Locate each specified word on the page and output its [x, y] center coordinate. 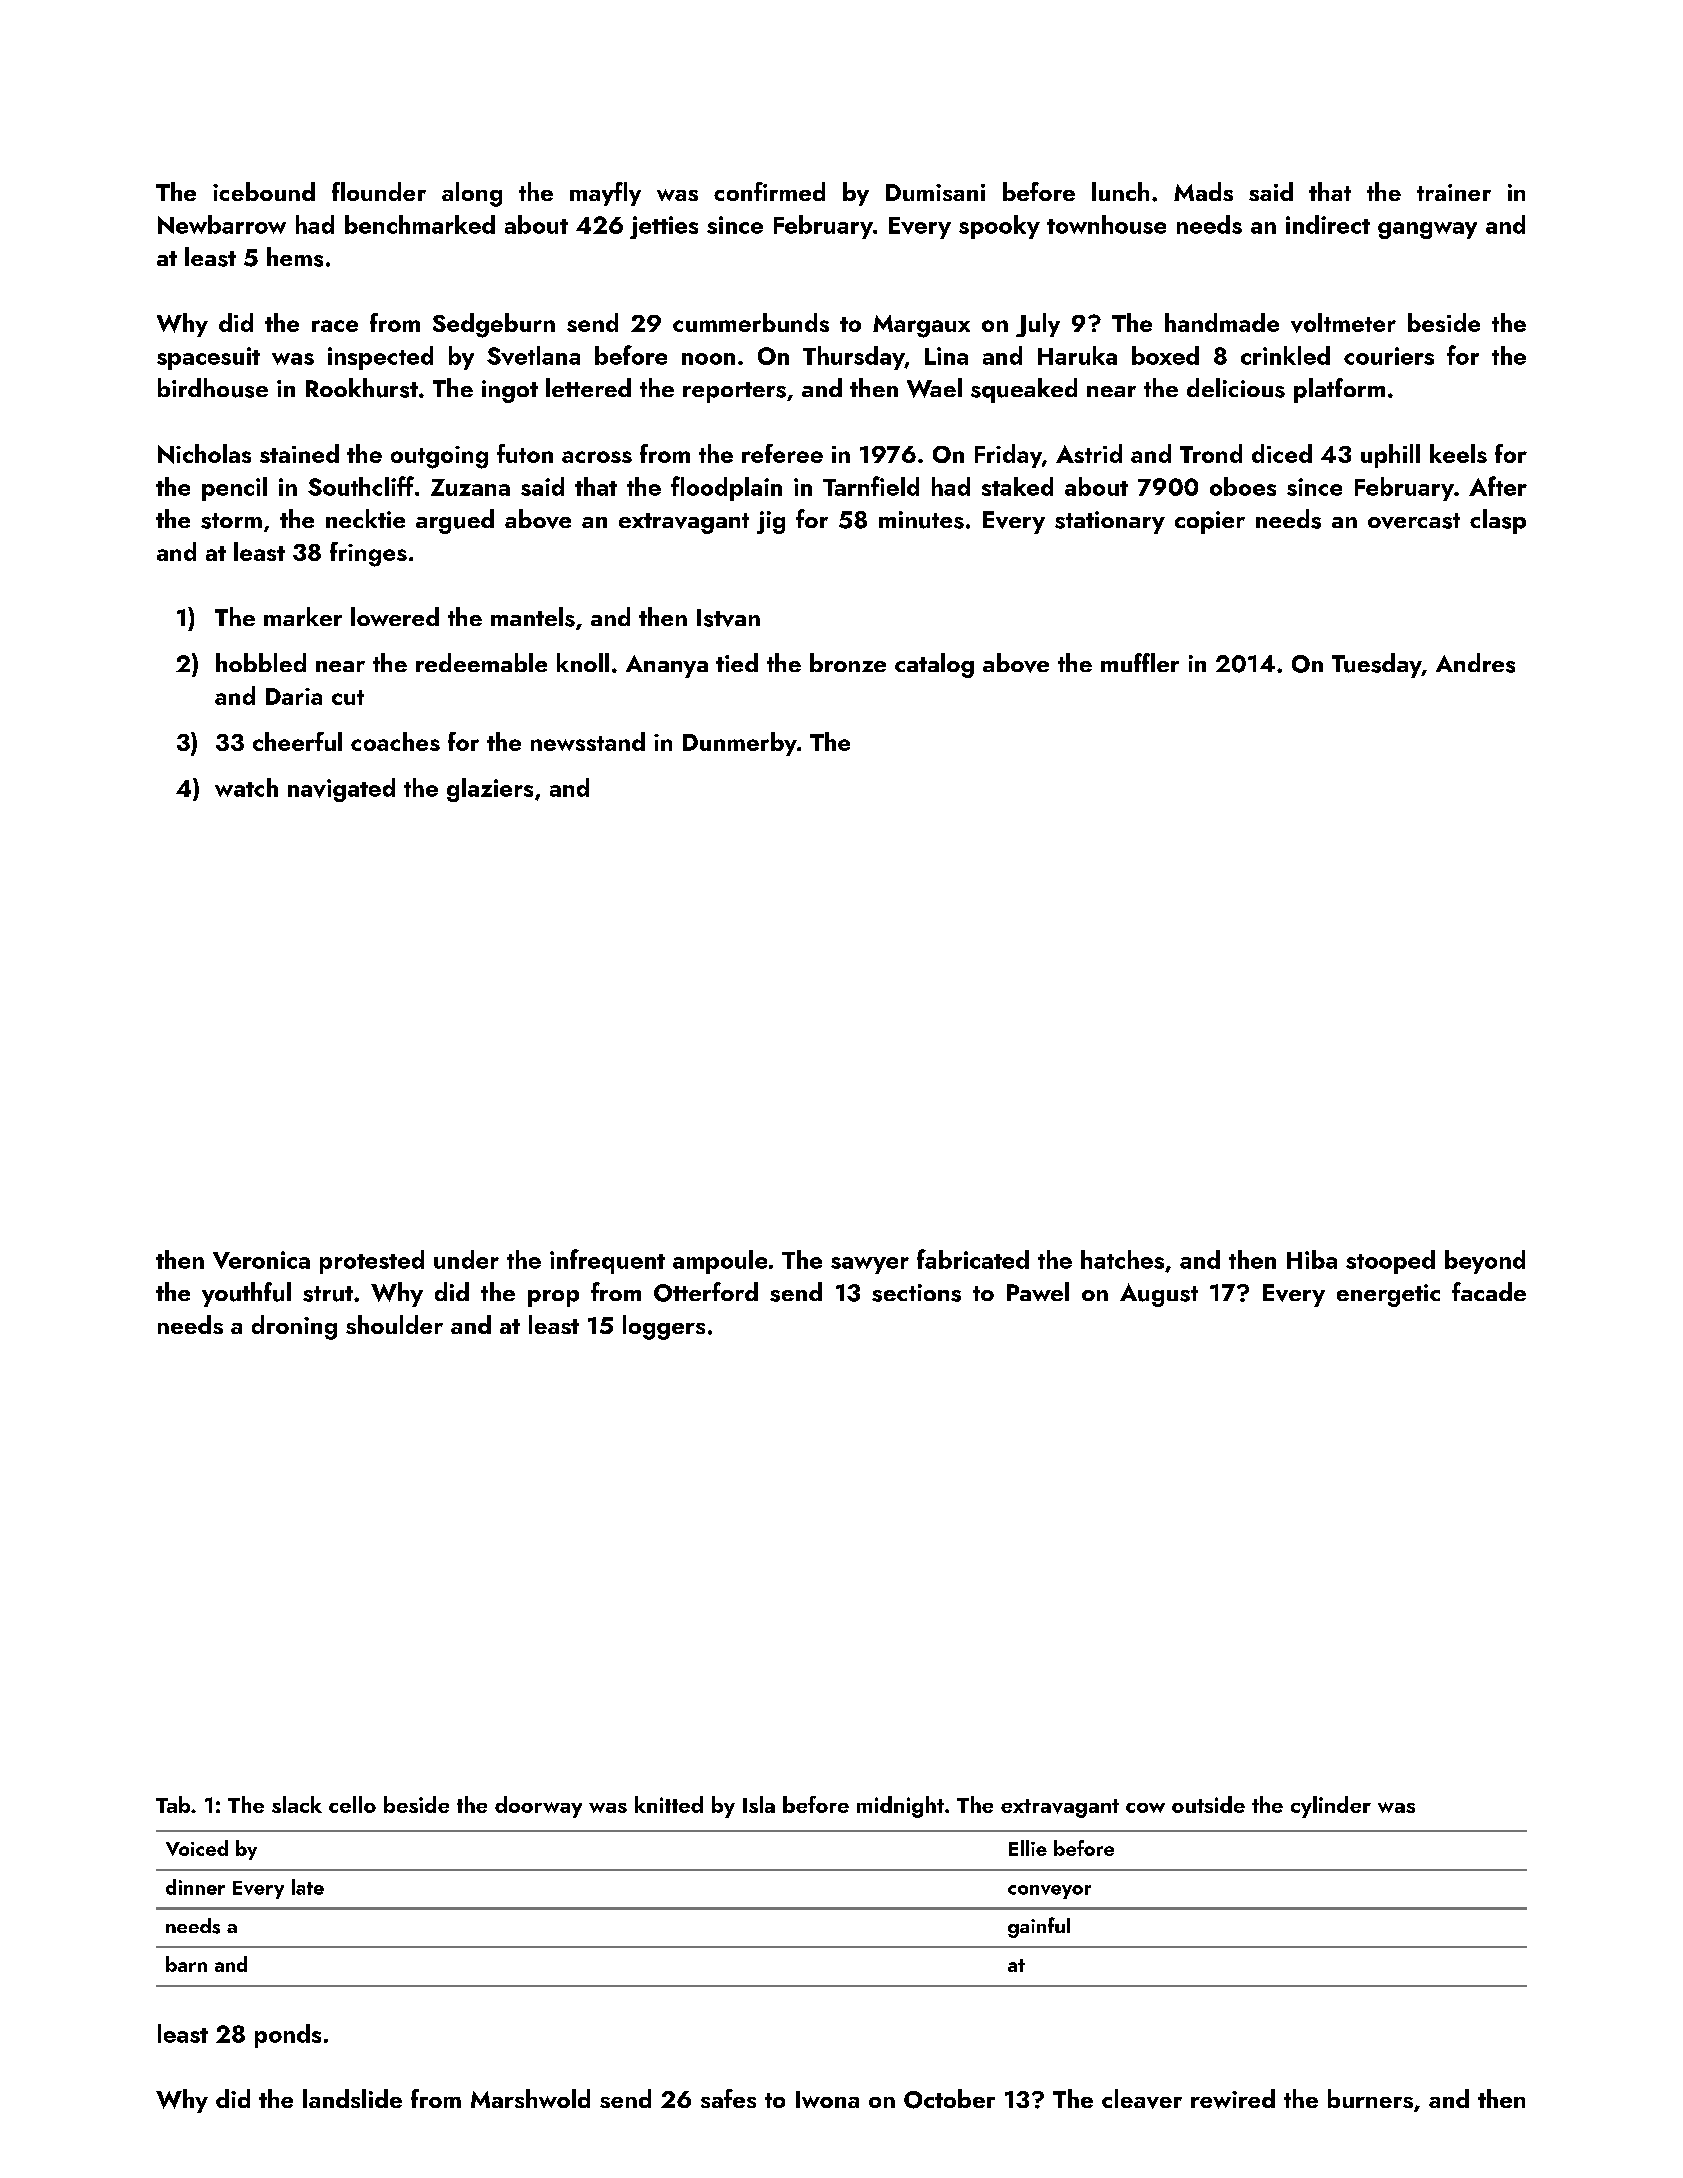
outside [1208, 1804]
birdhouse [213, 388]
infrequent [607, 1261]
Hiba [1312, 1259]
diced [1282, 453]
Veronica [261, 1260]
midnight [900, 1807]
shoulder [394, 1324]
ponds [288, 2036]
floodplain [726, 488]
